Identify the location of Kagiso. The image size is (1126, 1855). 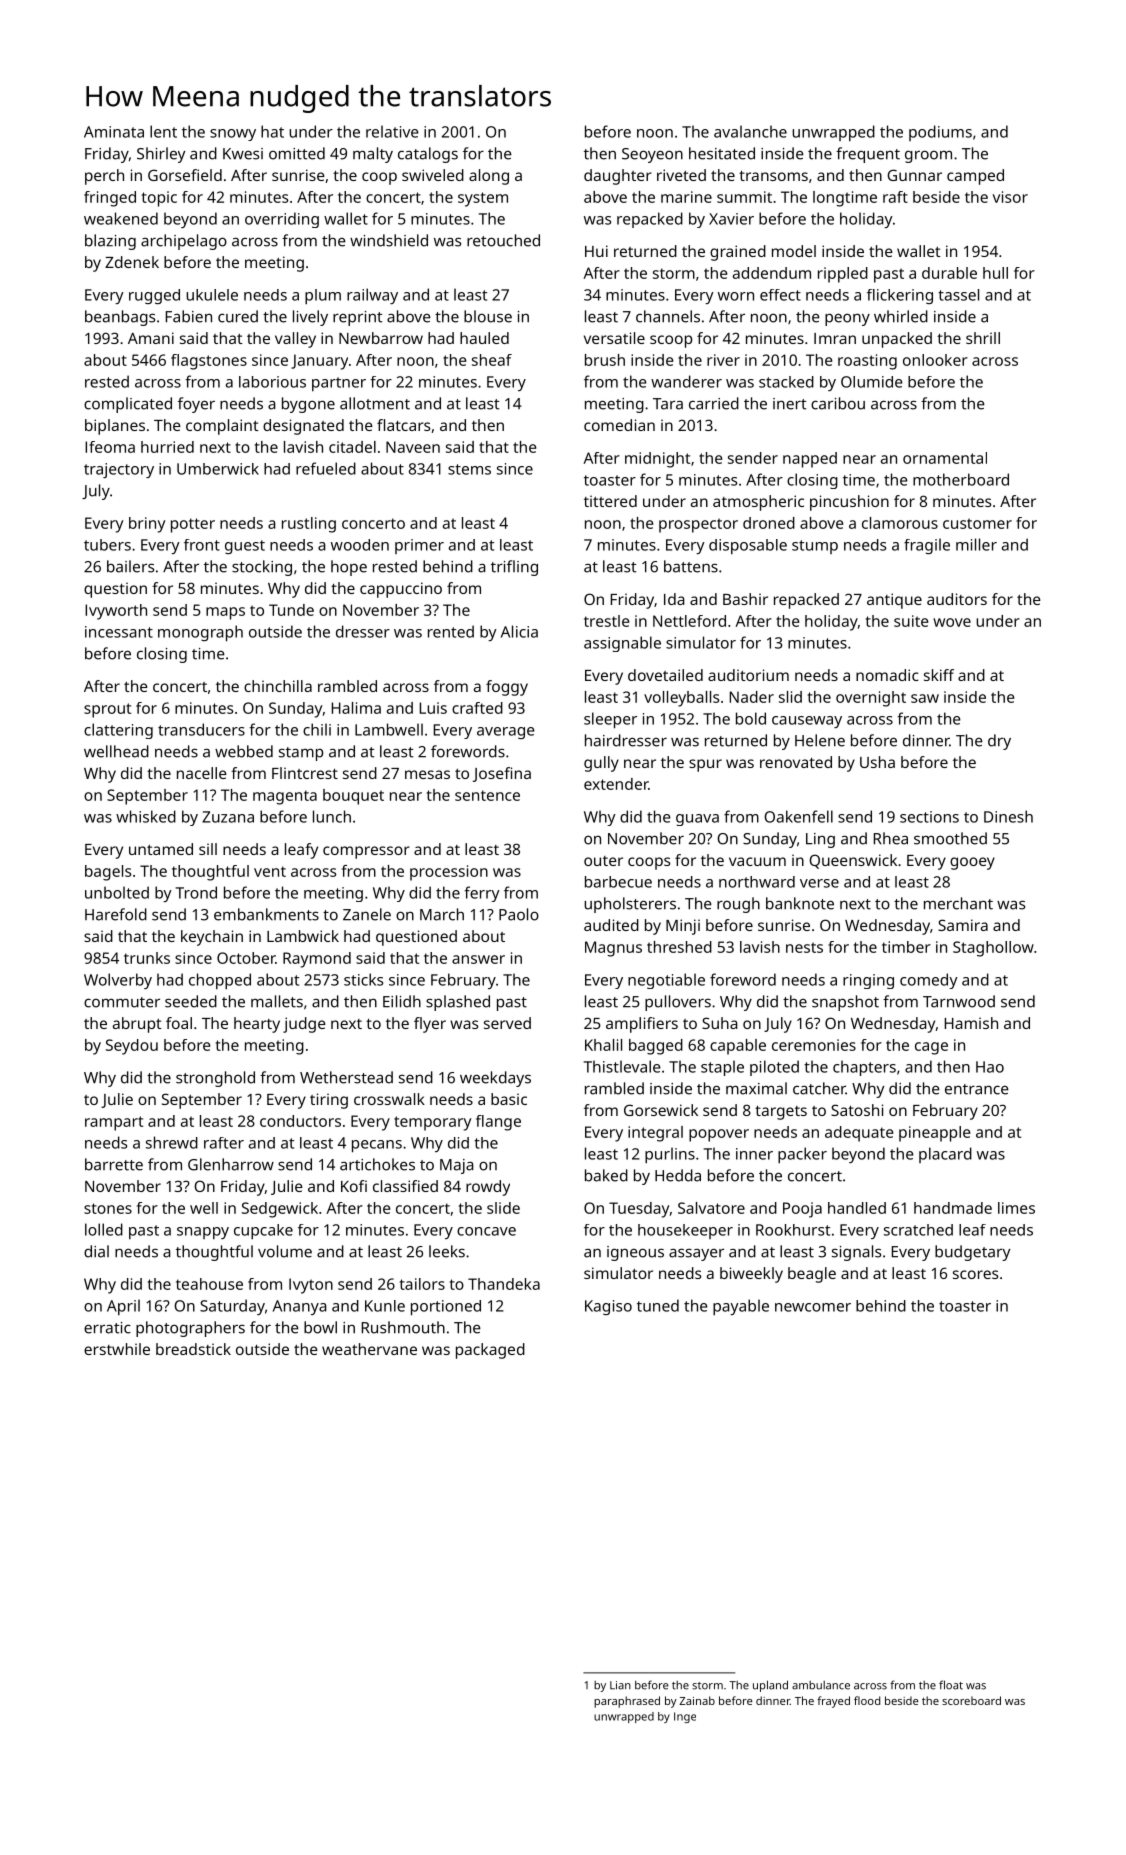
(608, 1307).
